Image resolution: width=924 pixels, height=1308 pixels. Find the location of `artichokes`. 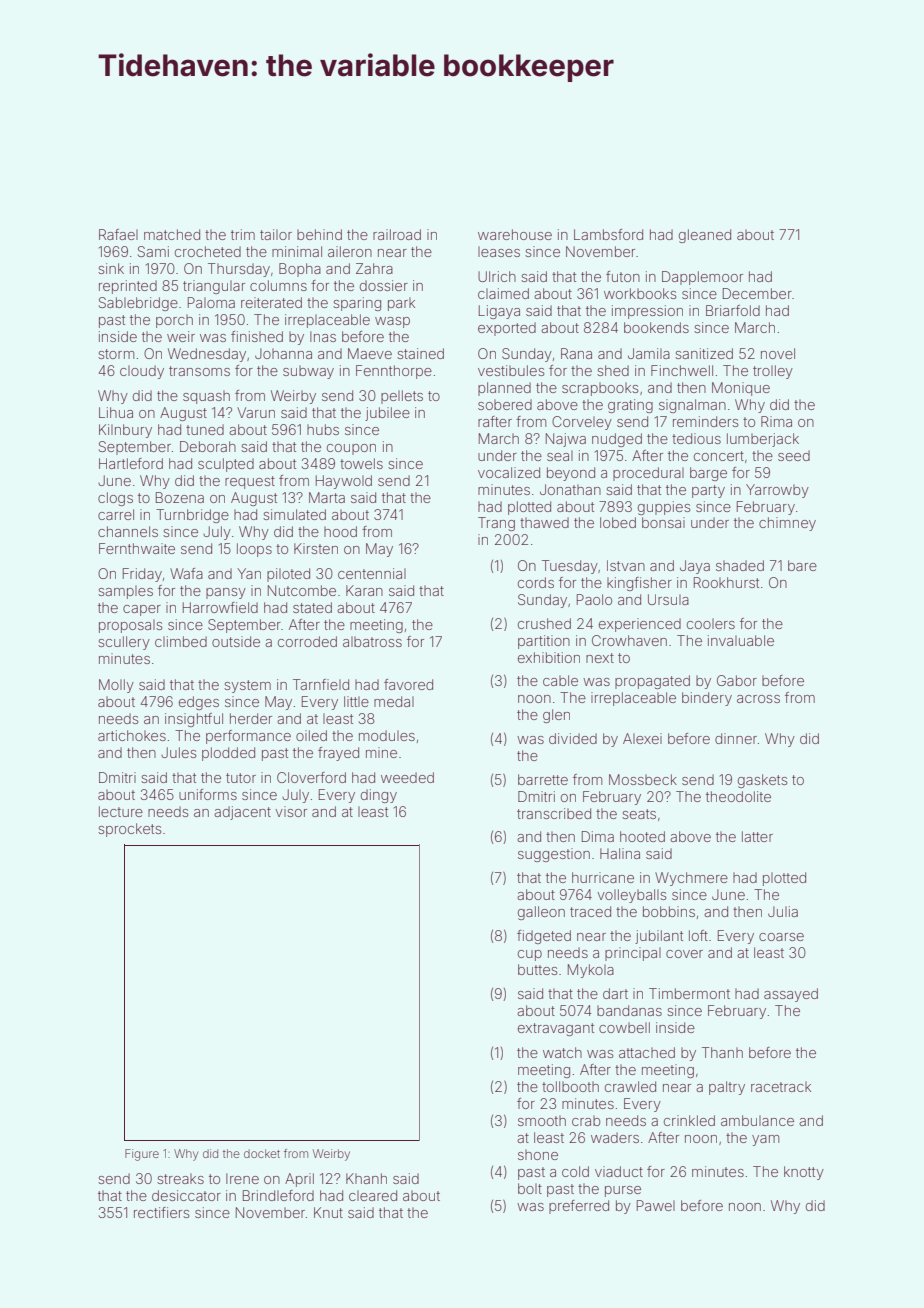

artichokes is located at coordinates (132, 735).
